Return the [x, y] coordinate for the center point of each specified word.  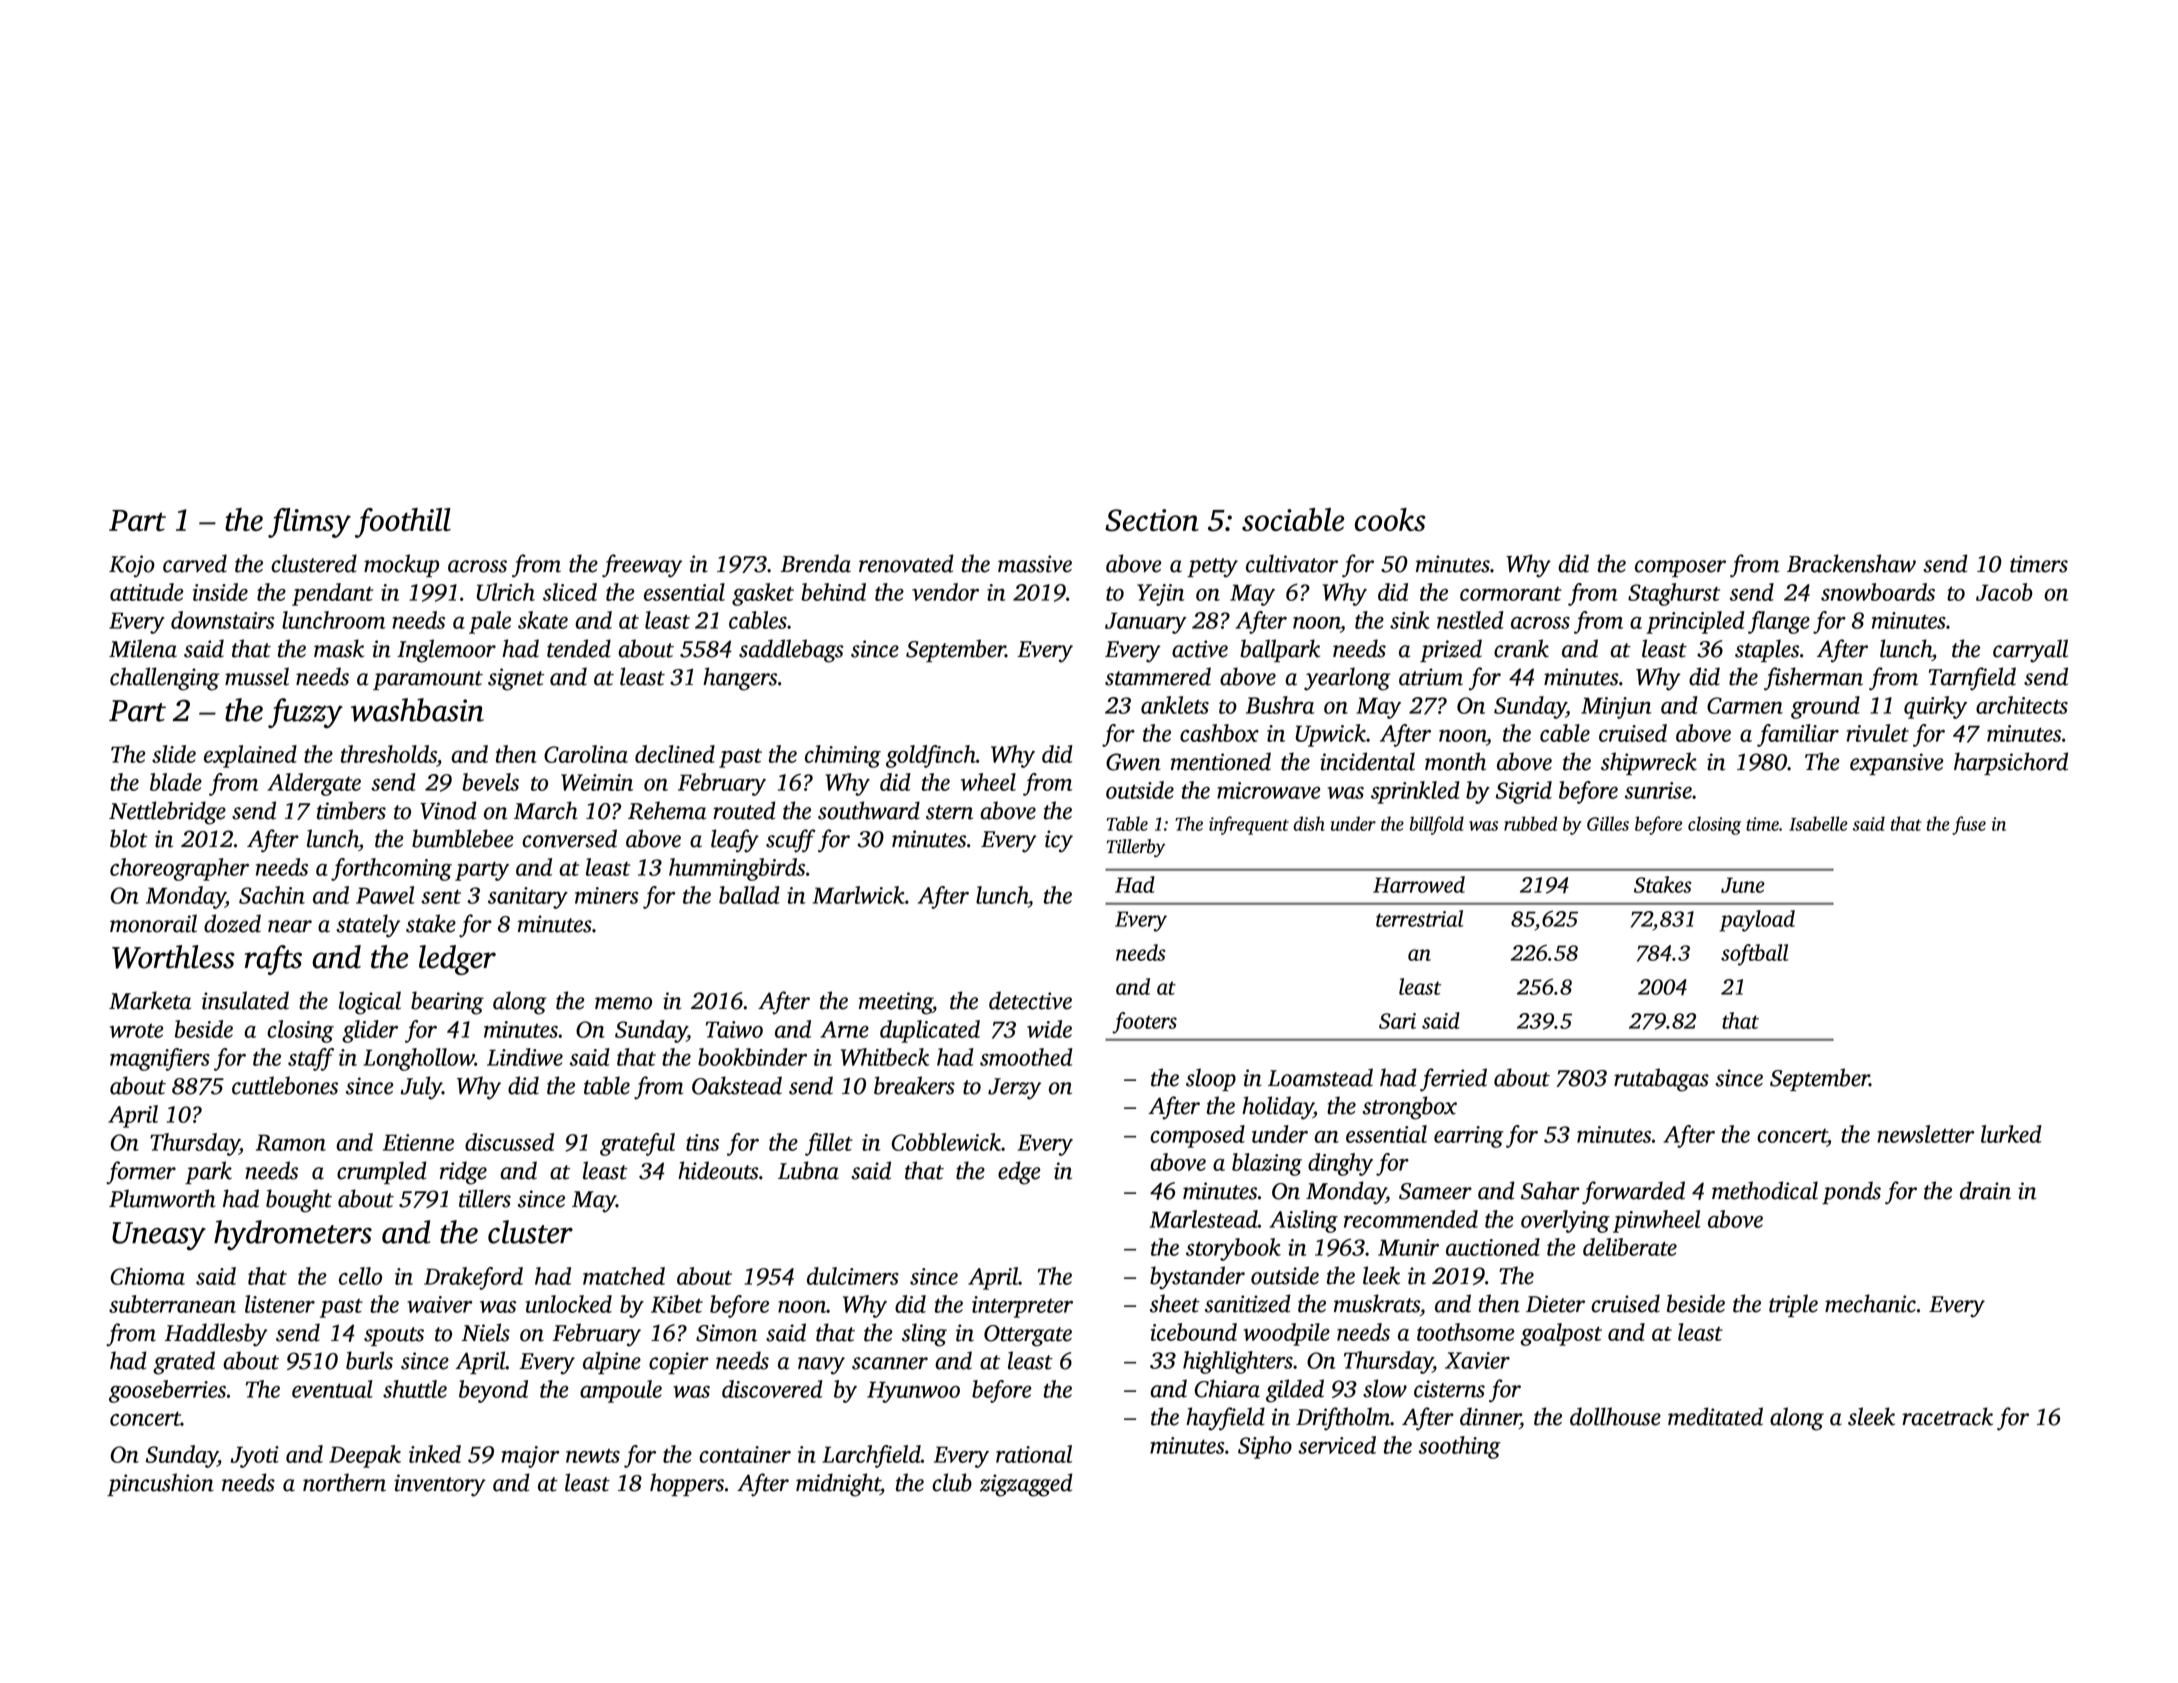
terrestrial [1419, 918]
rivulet [1877, 733]
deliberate [1630, 1247]
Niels [486, 1332]
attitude [147, 592]
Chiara [1227, 1388]
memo [623, 1003]
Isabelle [1818, 823]
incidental [1367, 761]
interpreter [1022, 1307]
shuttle [415, 1389]
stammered [1158, 676]
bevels [490, 782]
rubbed [1530, 823]
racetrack [1947, 1416]
